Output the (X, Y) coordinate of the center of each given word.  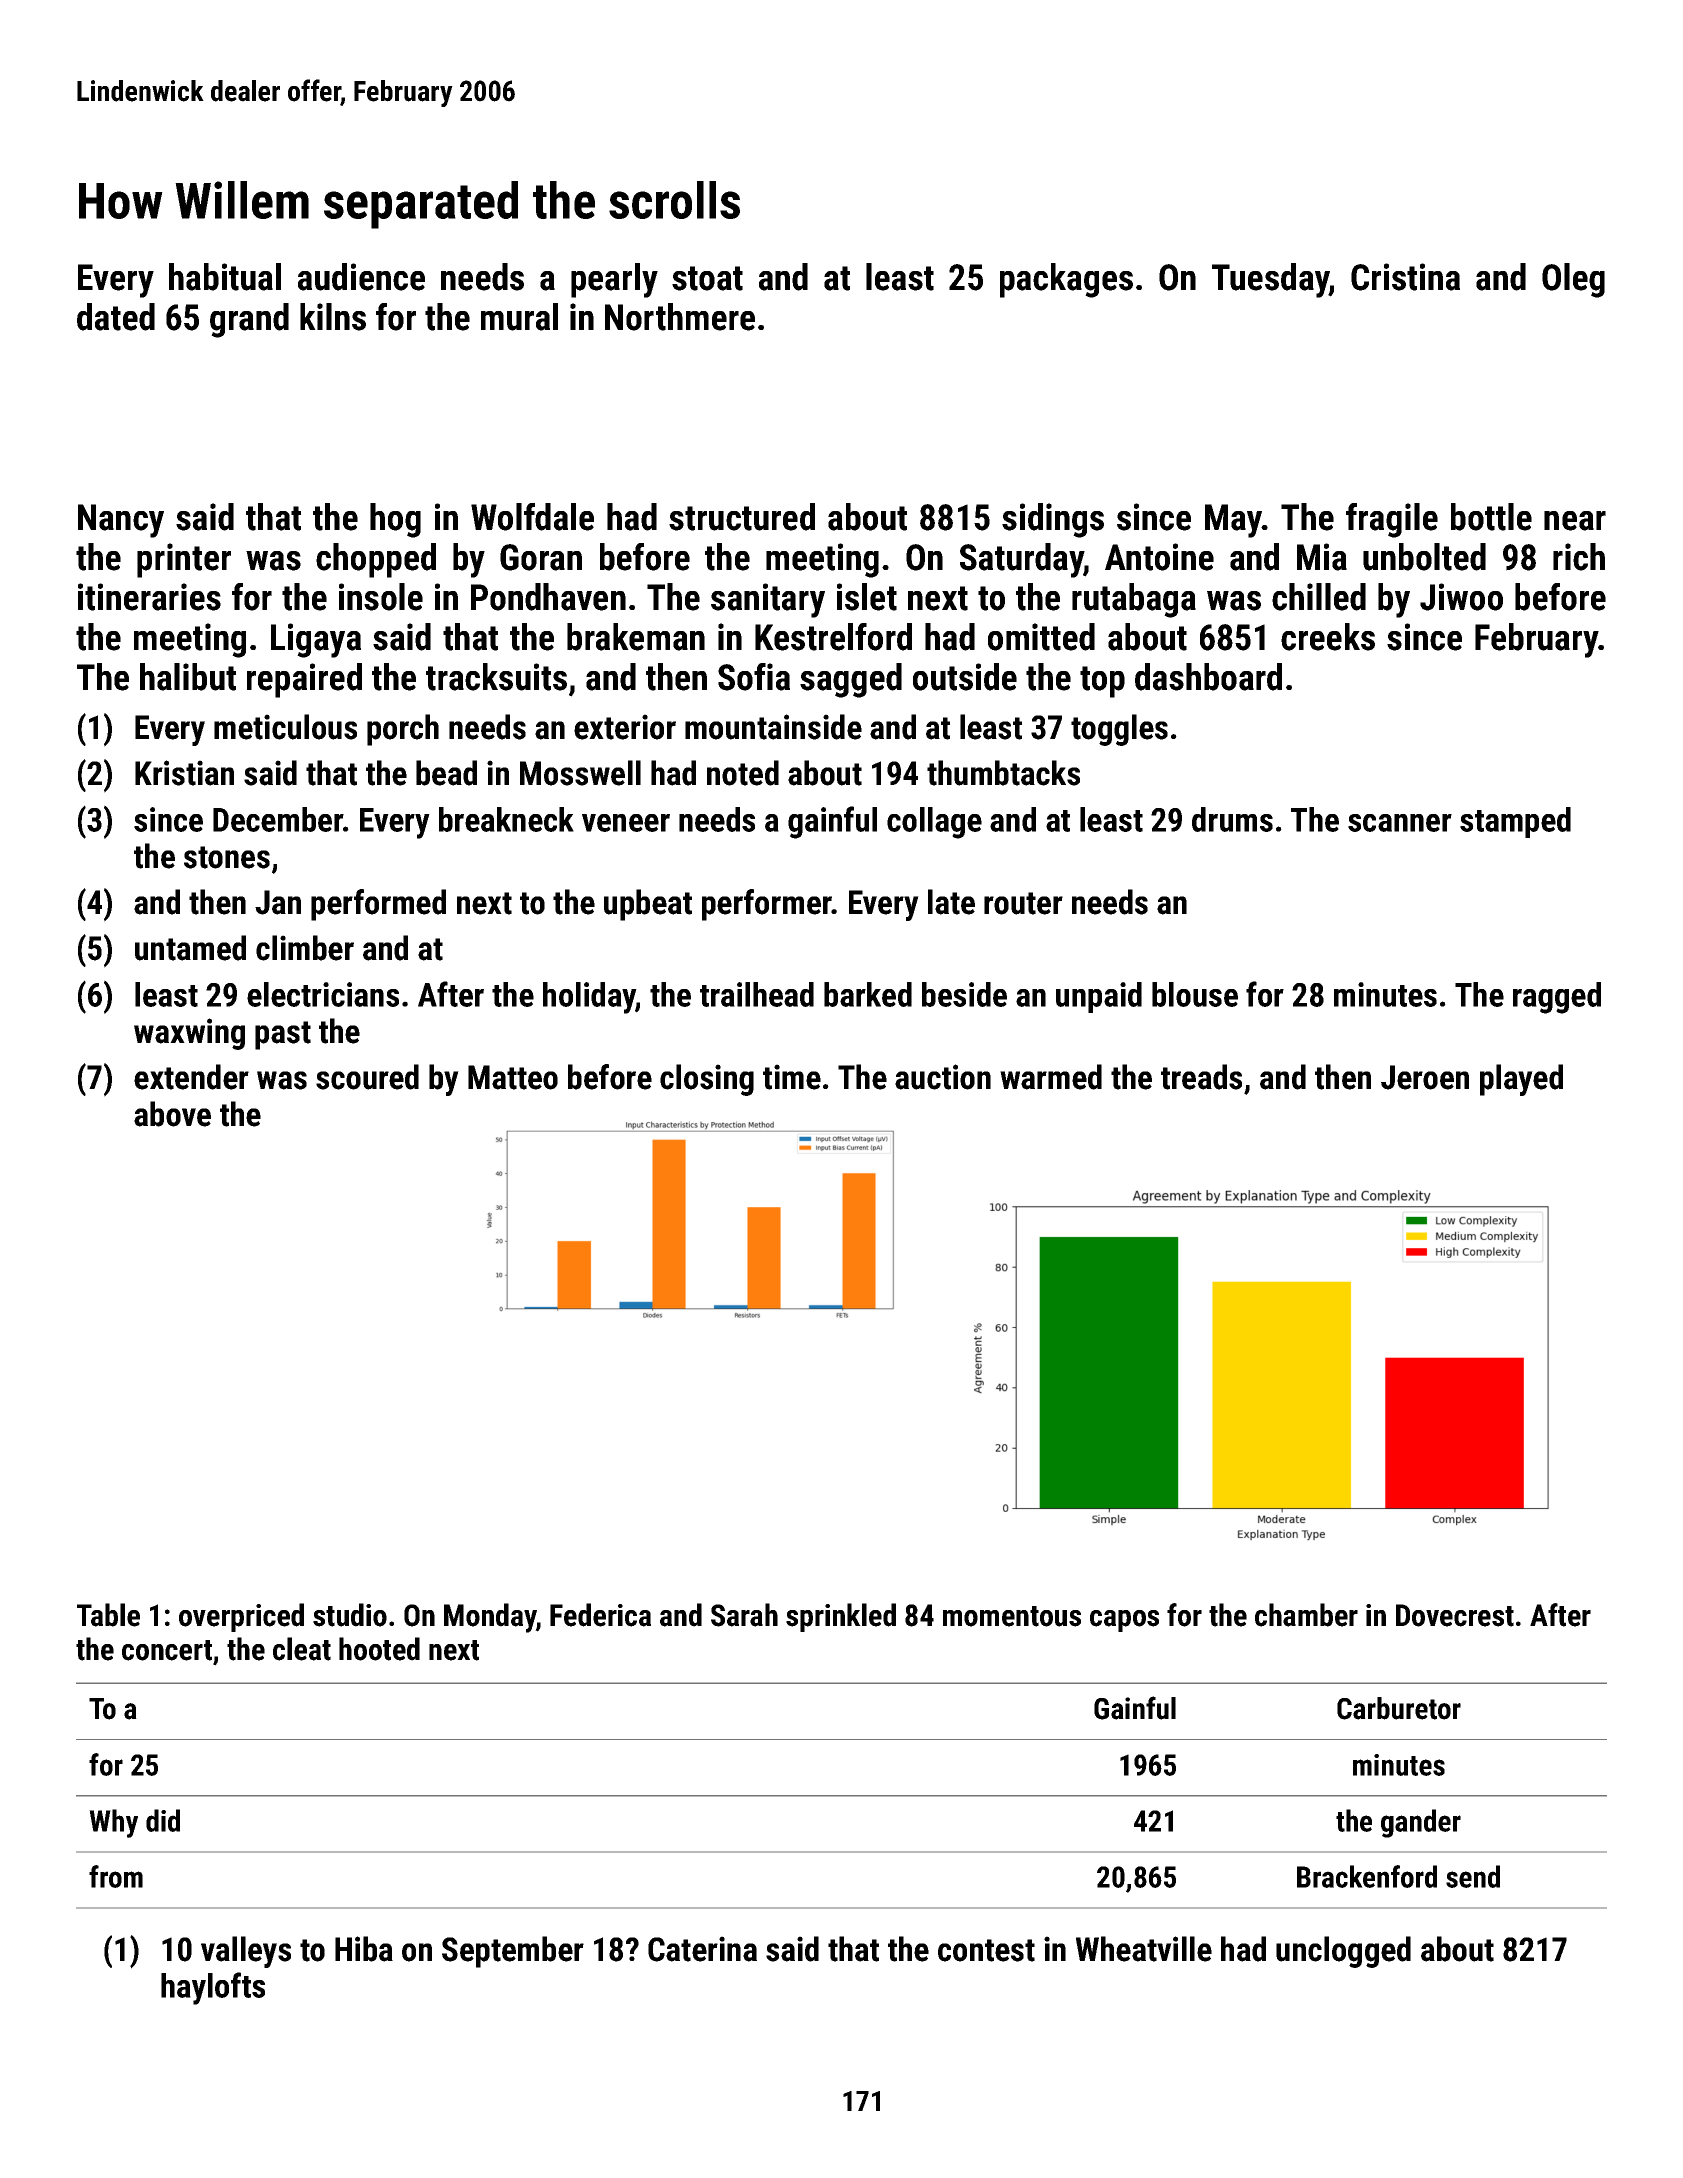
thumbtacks (1003, 773)
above (172, 1114)
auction (943, 1077)
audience (361, 277)
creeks (1328, 637)
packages (1066, 280)
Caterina (702, 1949)
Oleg (1573, 280)
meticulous (285, 727)
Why (113, 1823)
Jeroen (1425, 1077)
